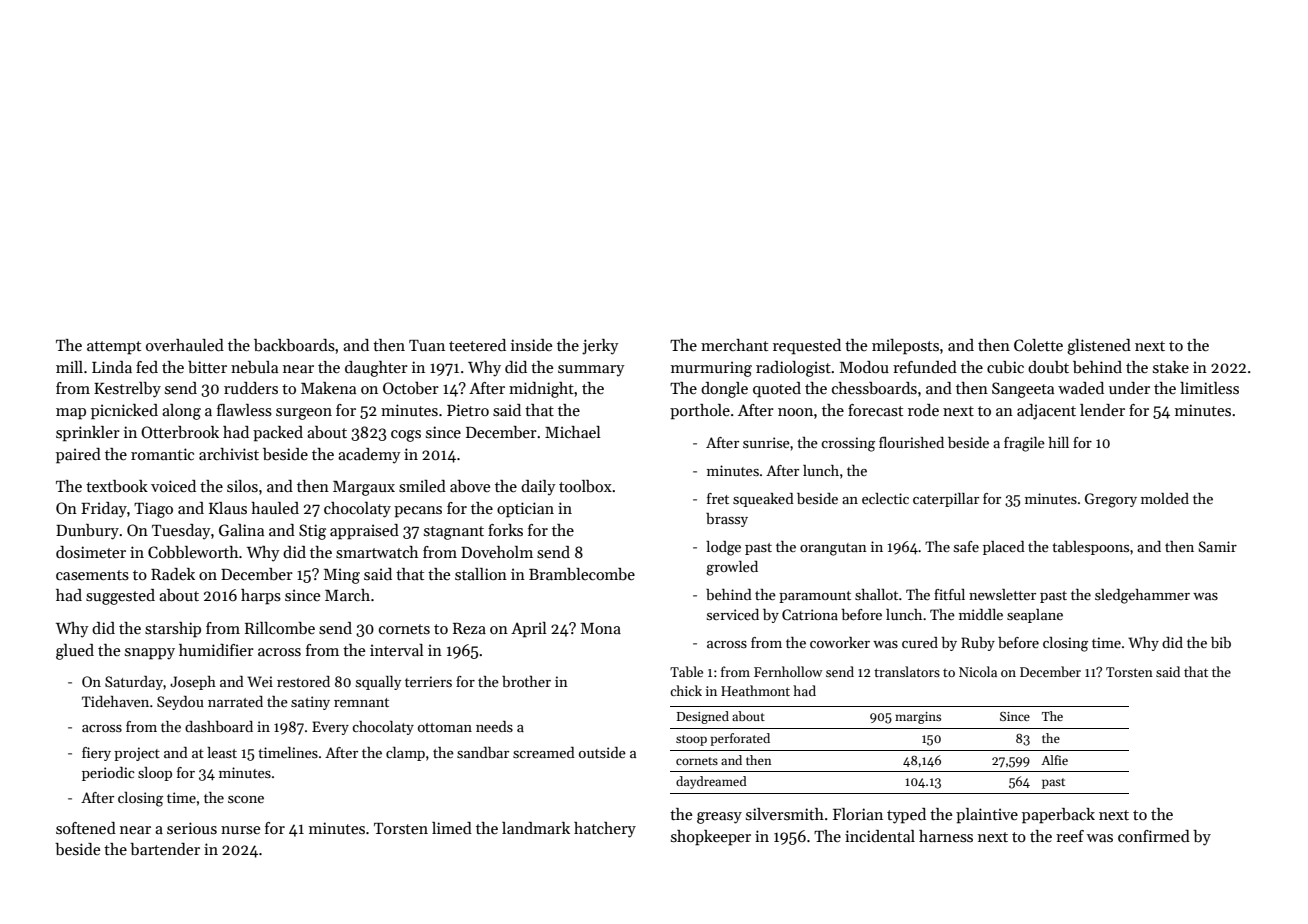 The height and width of the page is (924, 1308). I want to click on seaplane, so click(1035, 616).
